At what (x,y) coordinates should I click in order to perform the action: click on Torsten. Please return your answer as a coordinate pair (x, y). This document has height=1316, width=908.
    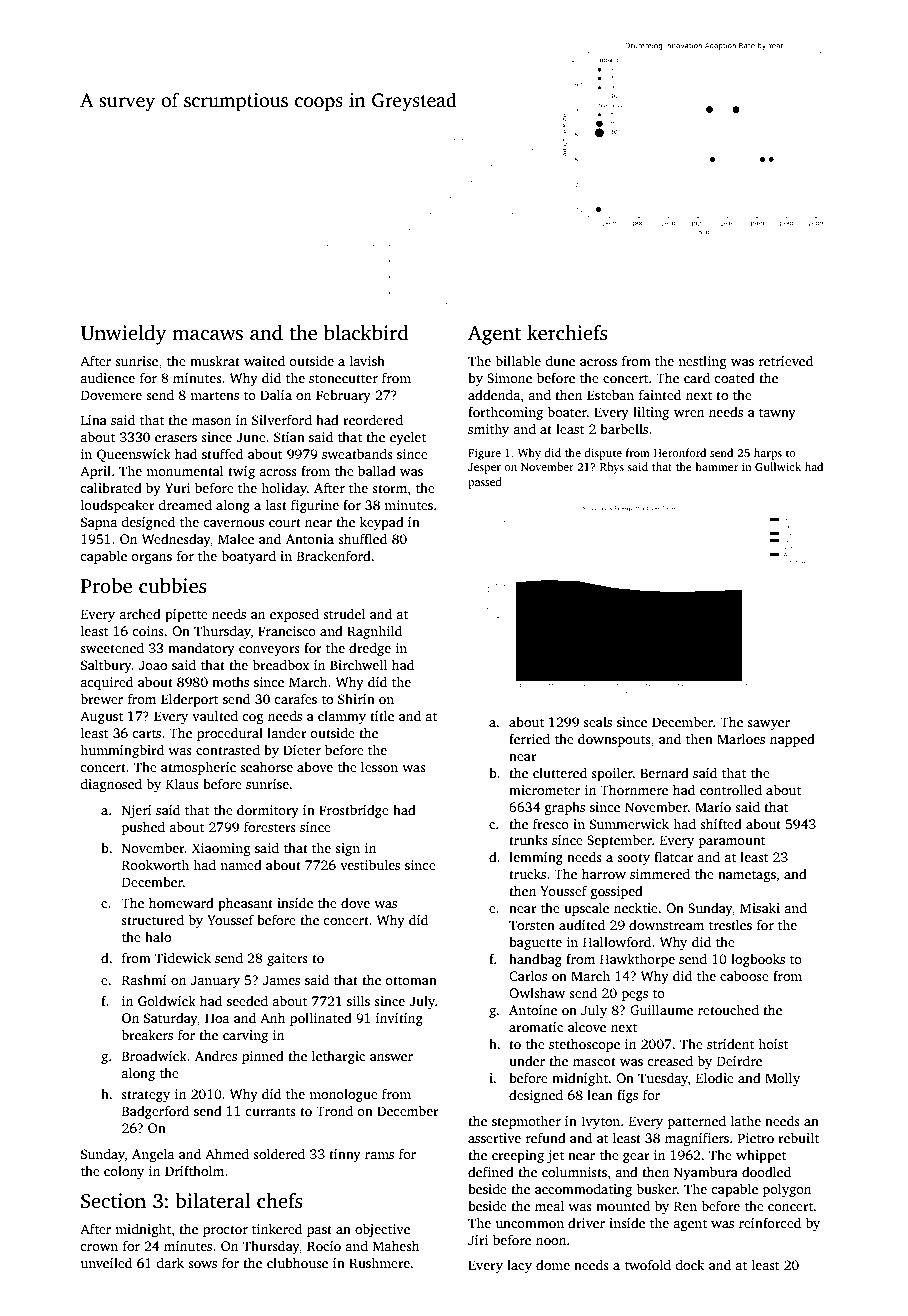
    Looking at the image, I should click on (532, 925).
